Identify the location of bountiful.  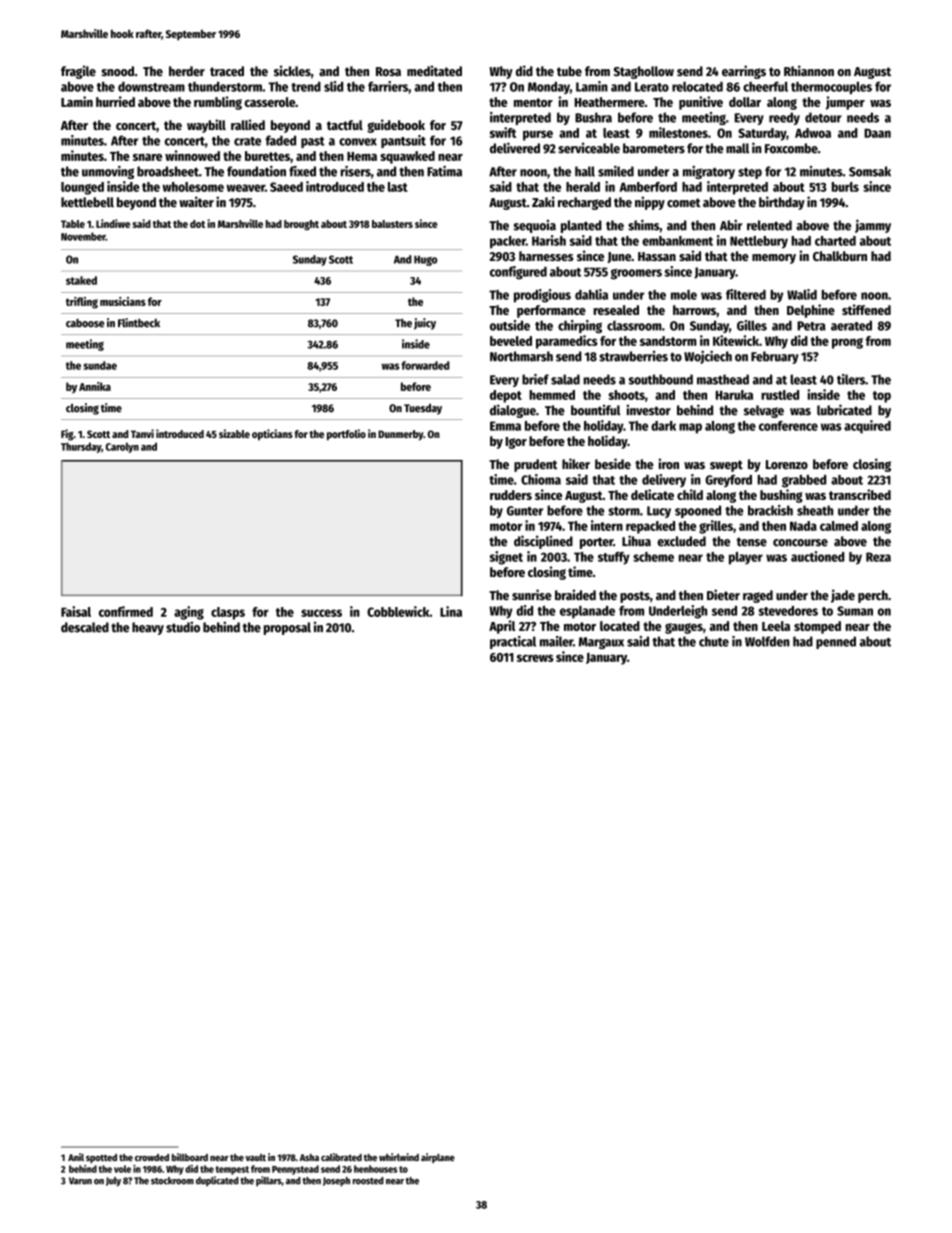
(595, 410).
